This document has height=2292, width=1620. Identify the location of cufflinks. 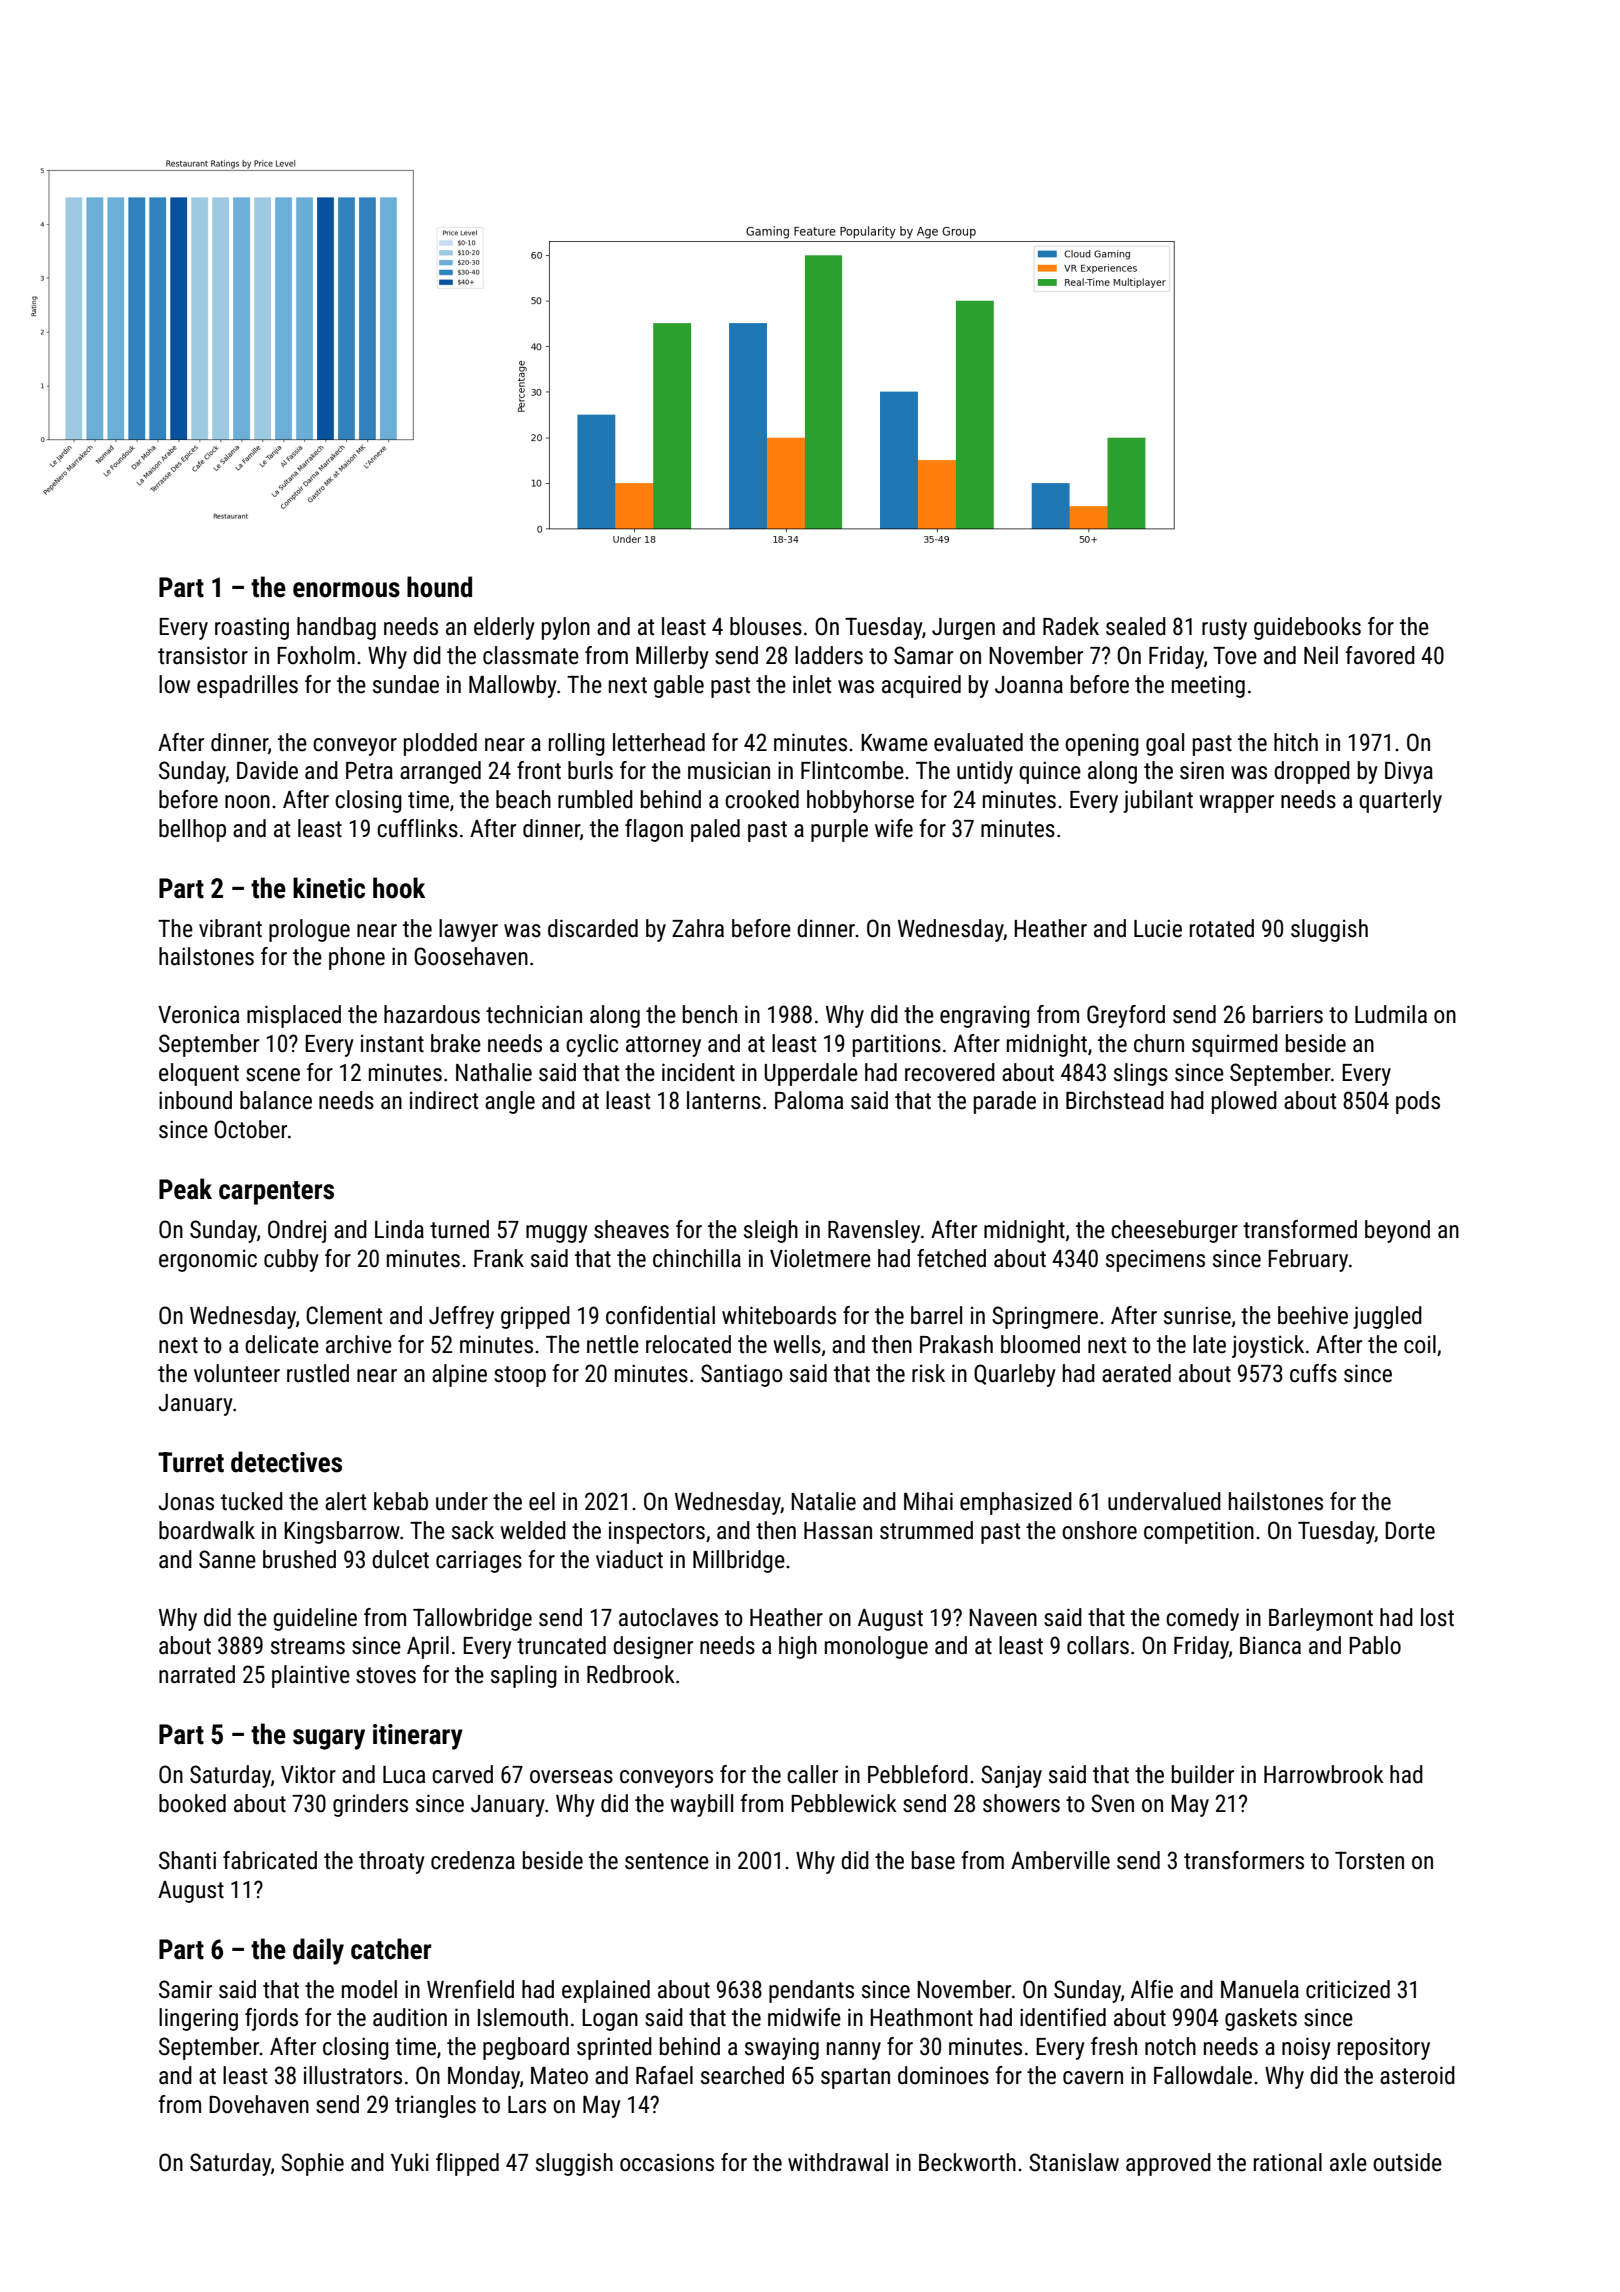
(417, 828).
